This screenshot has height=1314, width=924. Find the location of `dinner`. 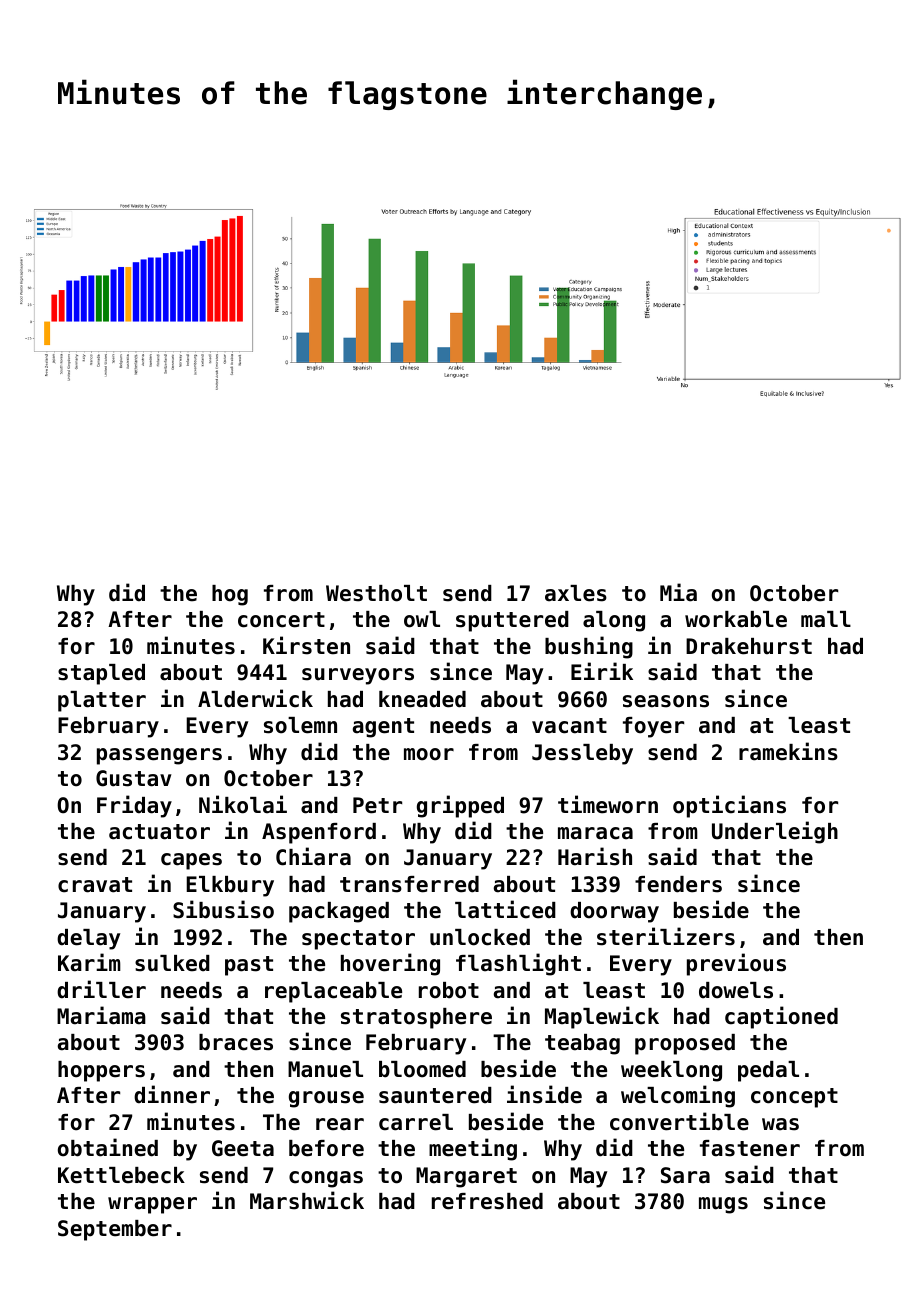

dinner is located at coordinates (172, 1094).
